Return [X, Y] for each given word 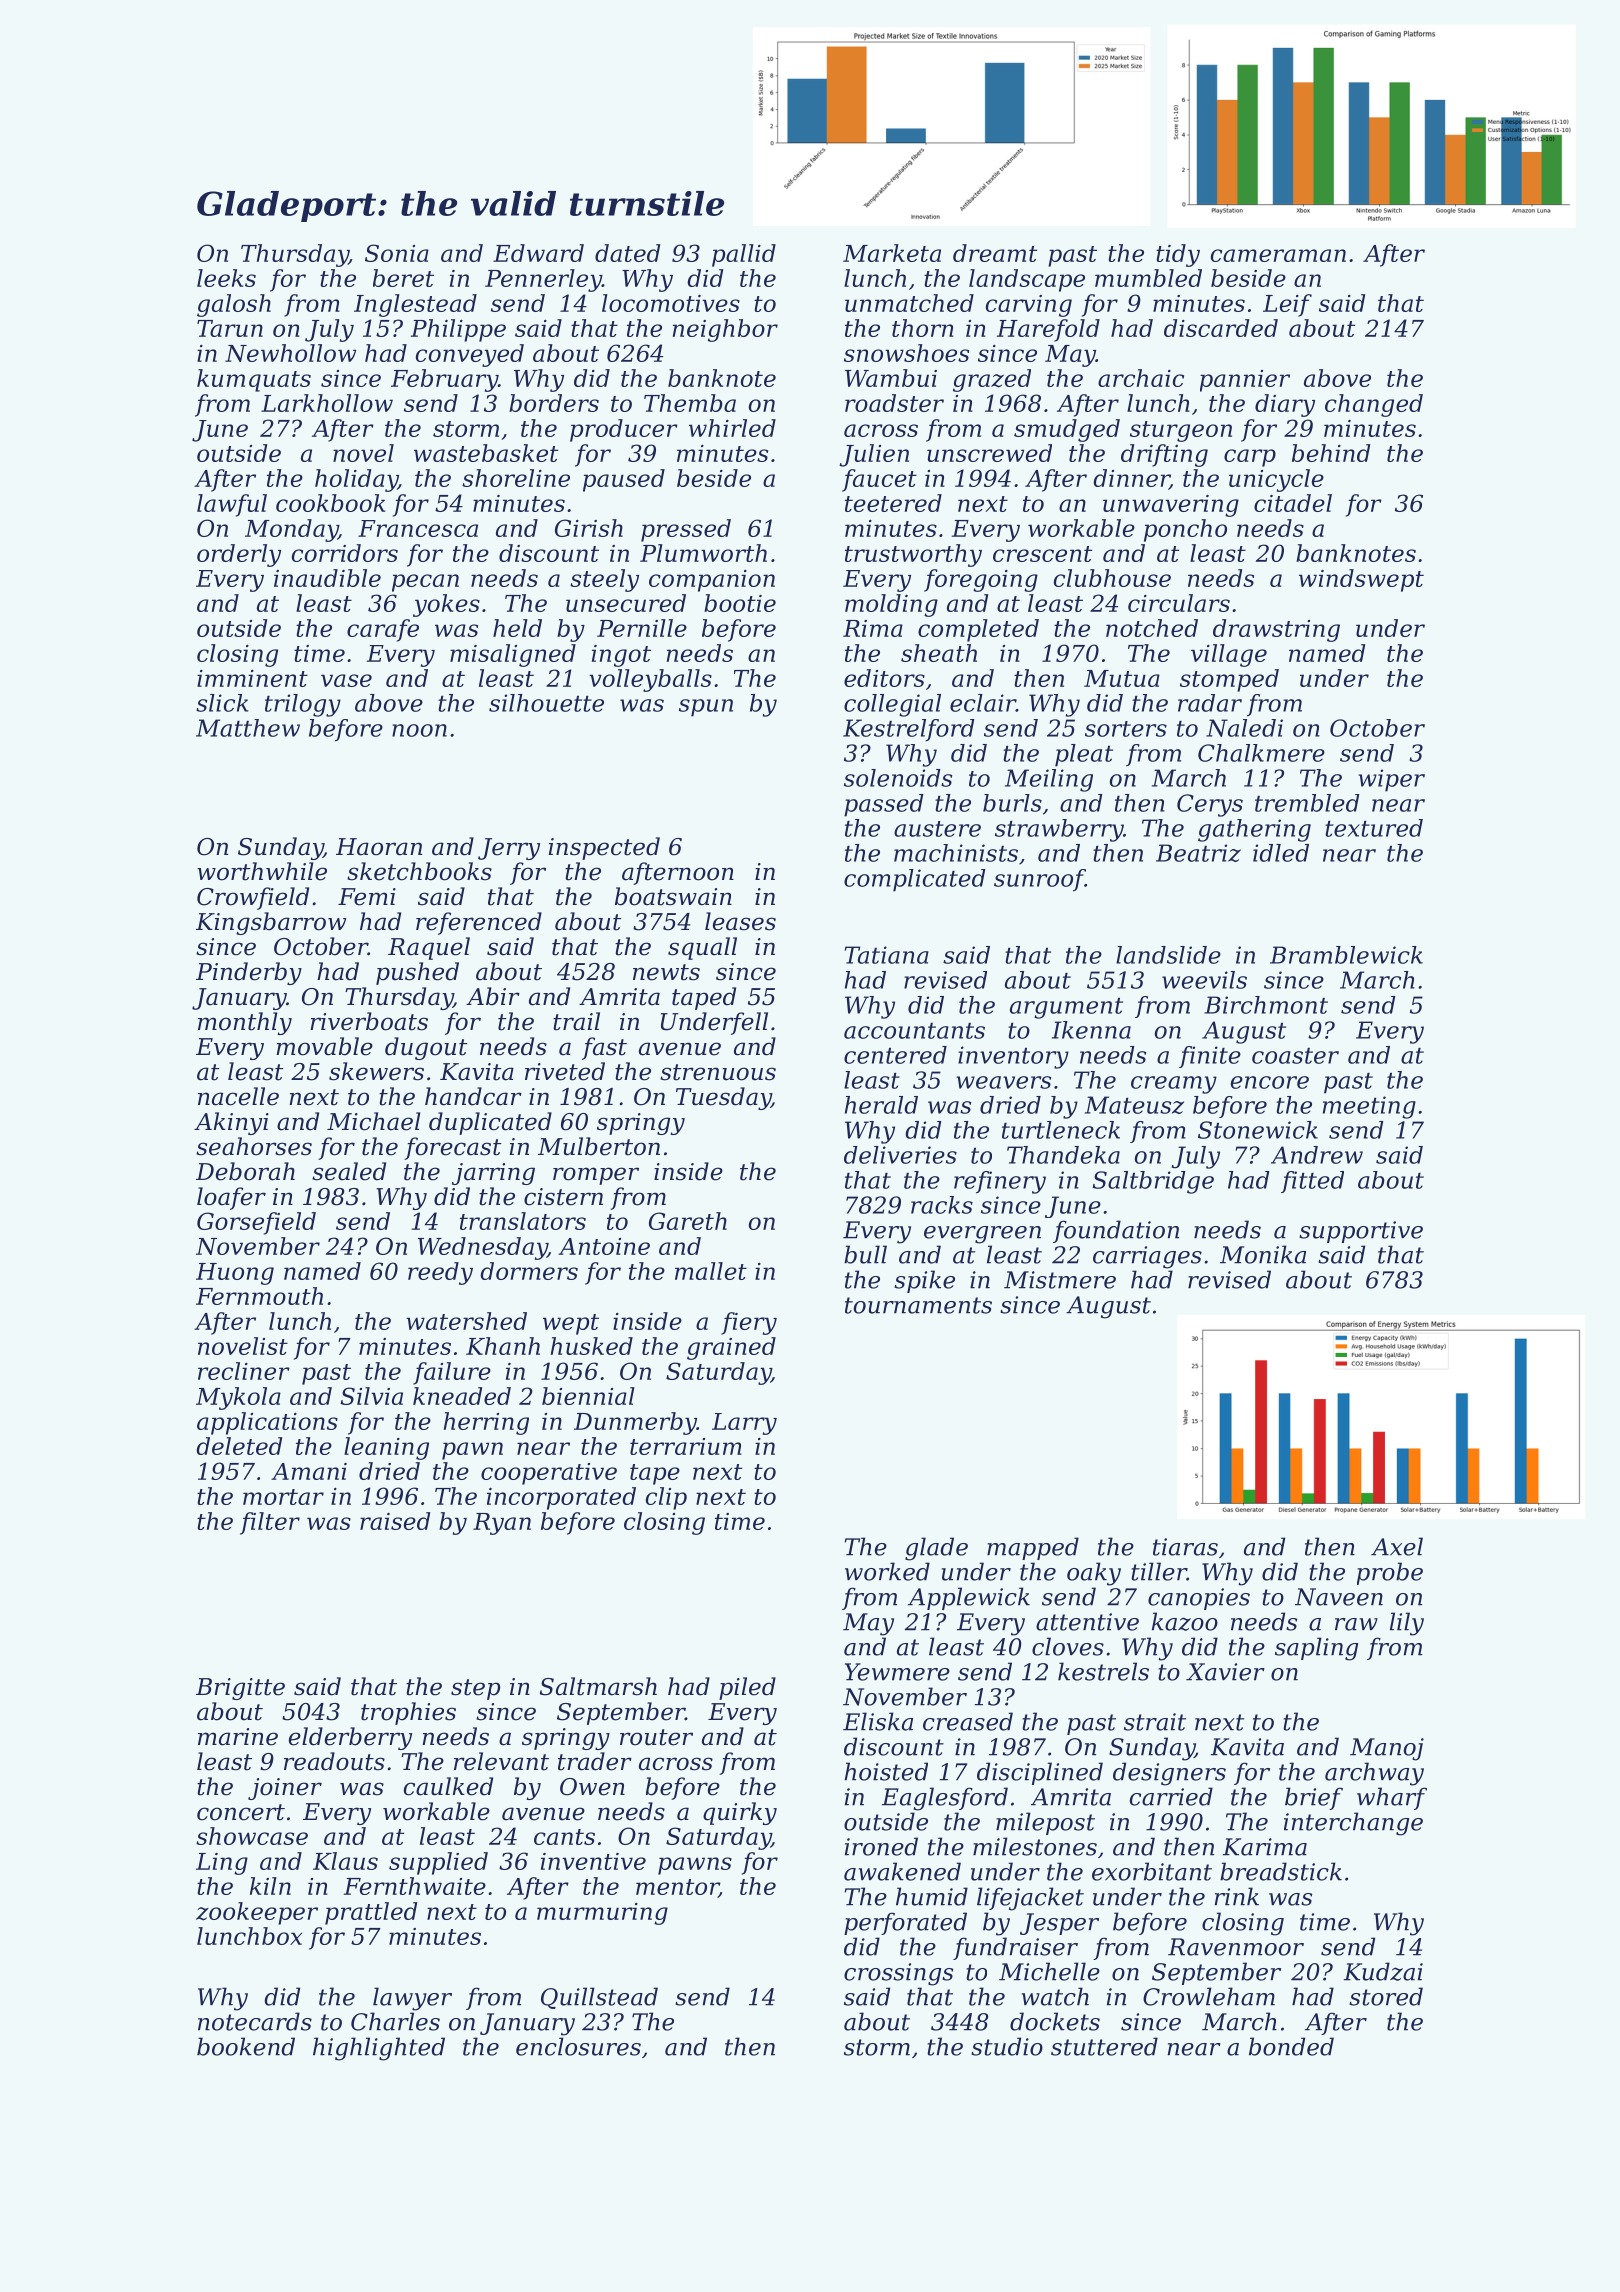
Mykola [238, 1398]
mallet [711, 1271]
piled [747, 1688]
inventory [1013, 1057]
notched [1152, 628]
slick [222, 703]
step [475, 1689]
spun [706, 708]
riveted [565, 1071]
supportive [1361, 1232]
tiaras [1185, 1547]
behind [1331, 453]
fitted [1312, 1182]
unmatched [909, 303]
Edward [538, 253]
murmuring [602, 1914]
